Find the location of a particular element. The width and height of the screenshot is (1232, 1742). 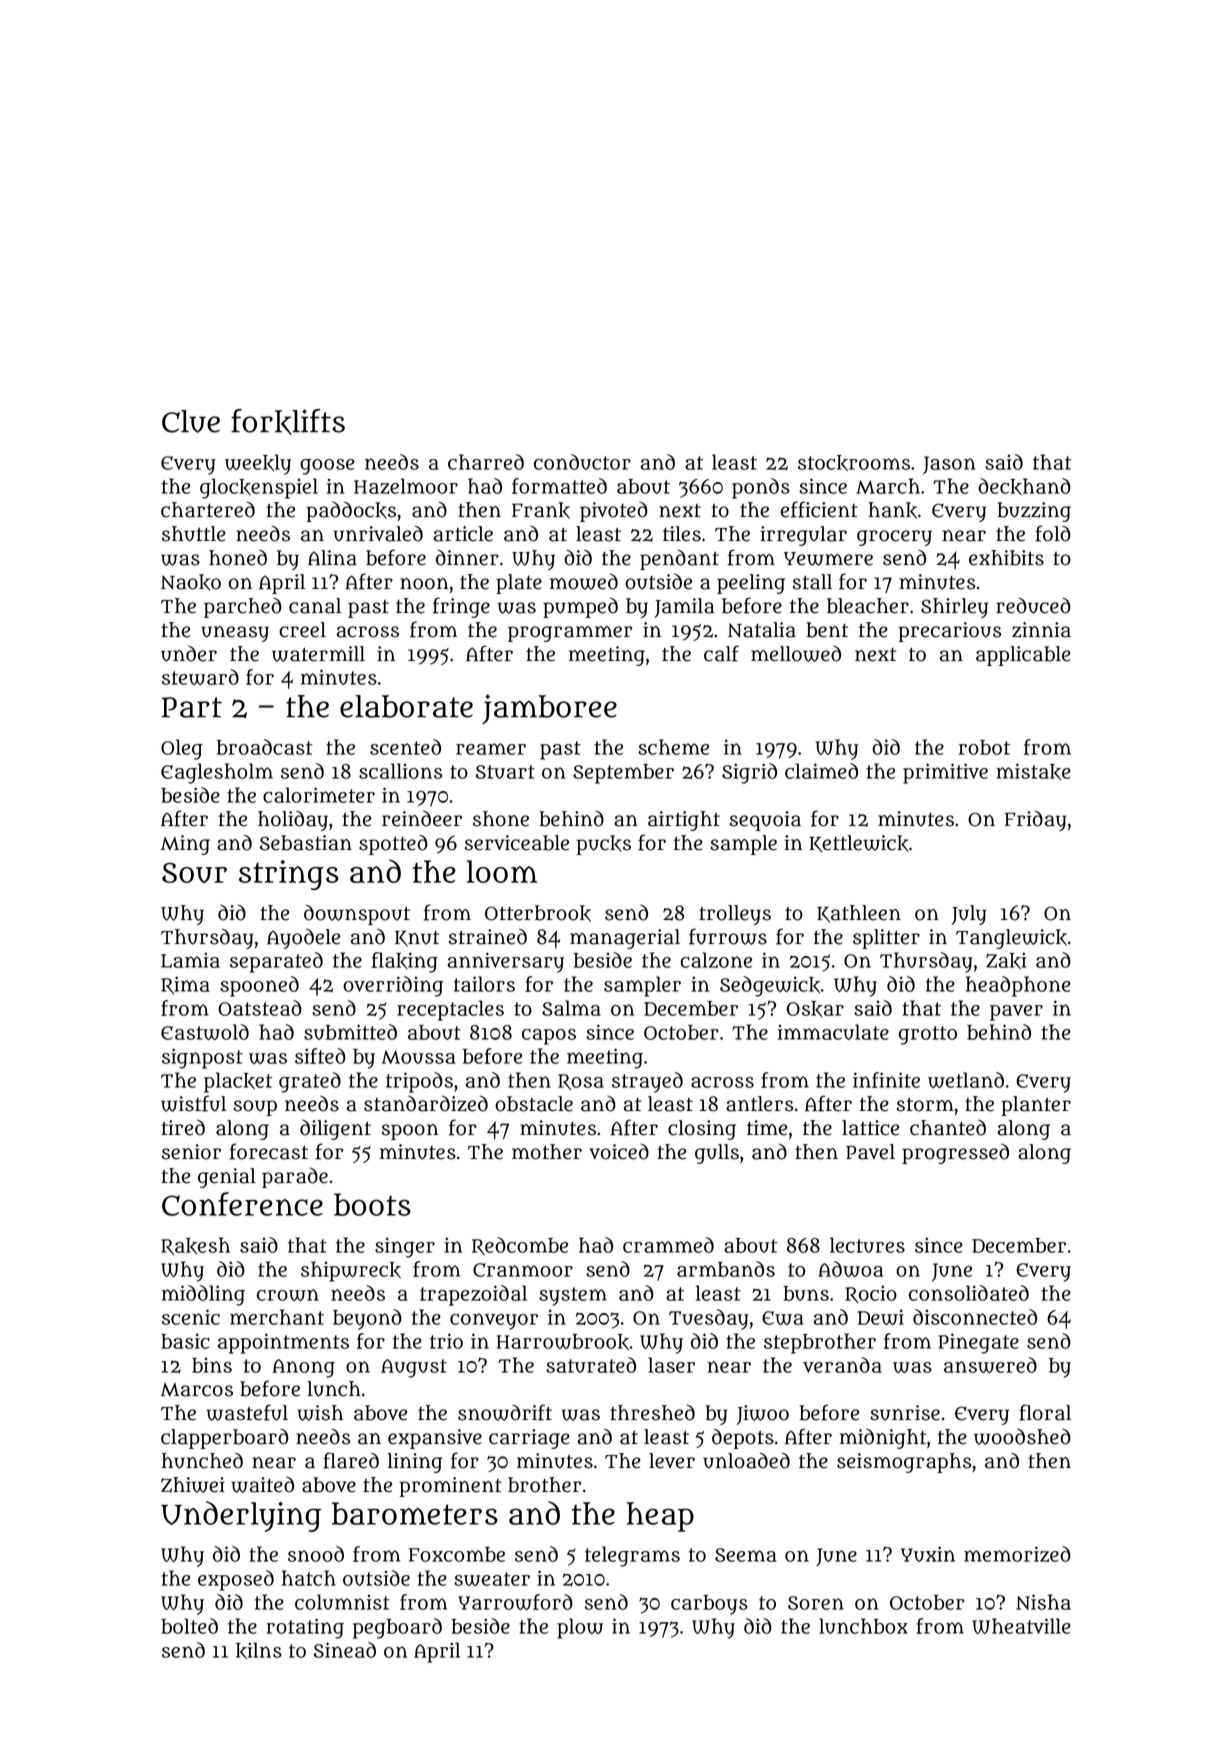

spotted is located at coordinates (393, 845).
